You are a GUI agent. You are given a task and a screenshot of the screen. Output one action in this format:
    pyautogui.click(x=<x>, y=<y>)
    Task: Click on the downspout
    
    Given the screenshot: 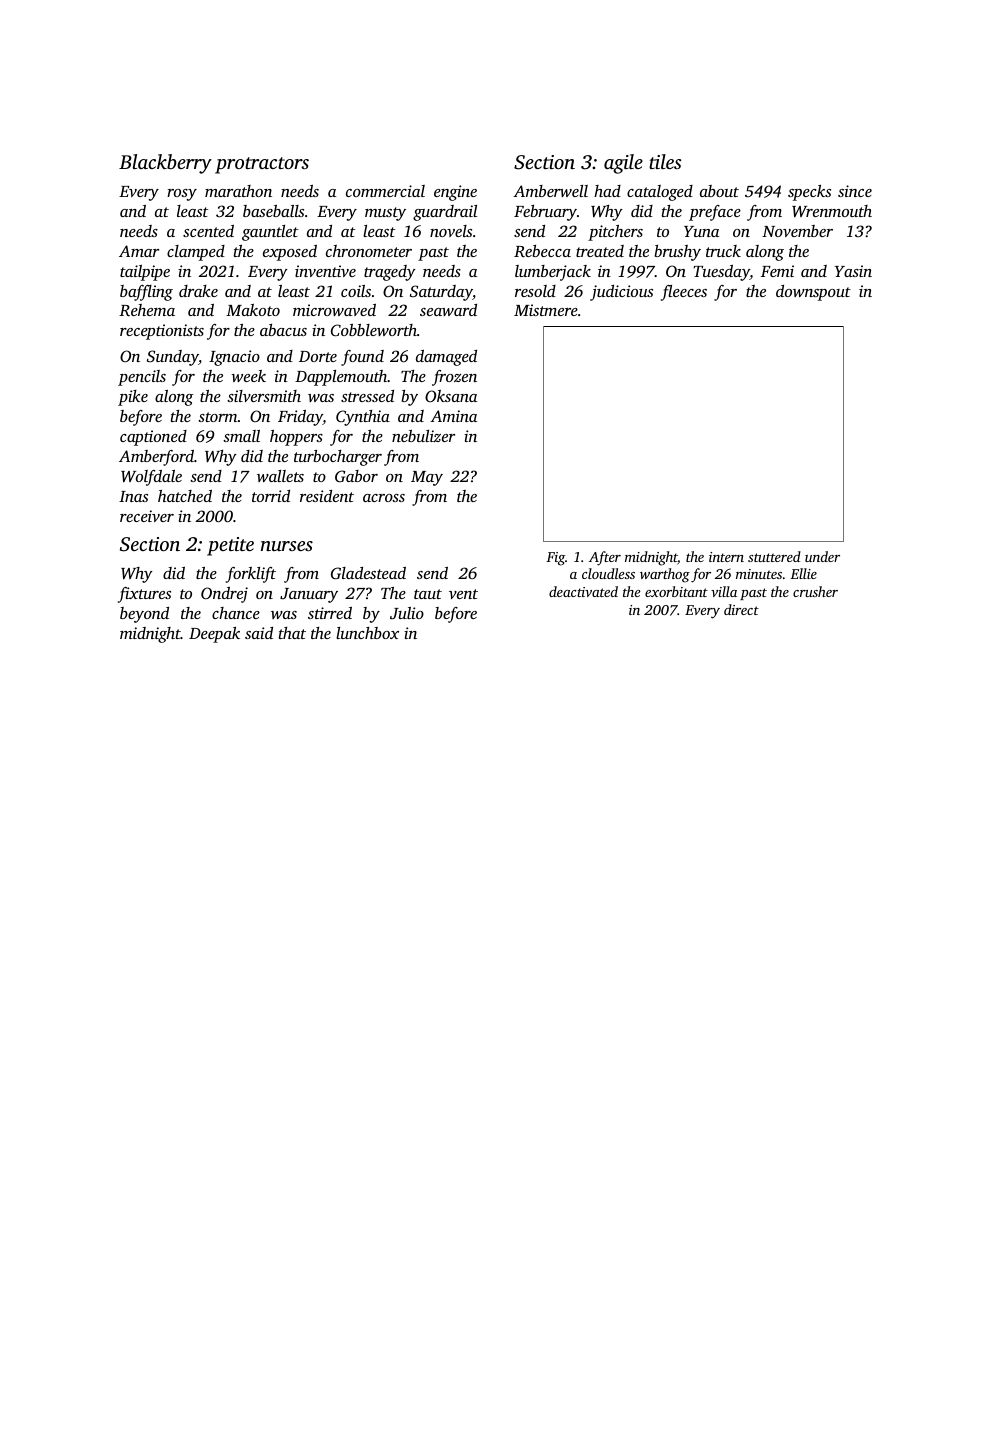 What is the action you would take?
    pyautogui.click(x=813, y=293)
